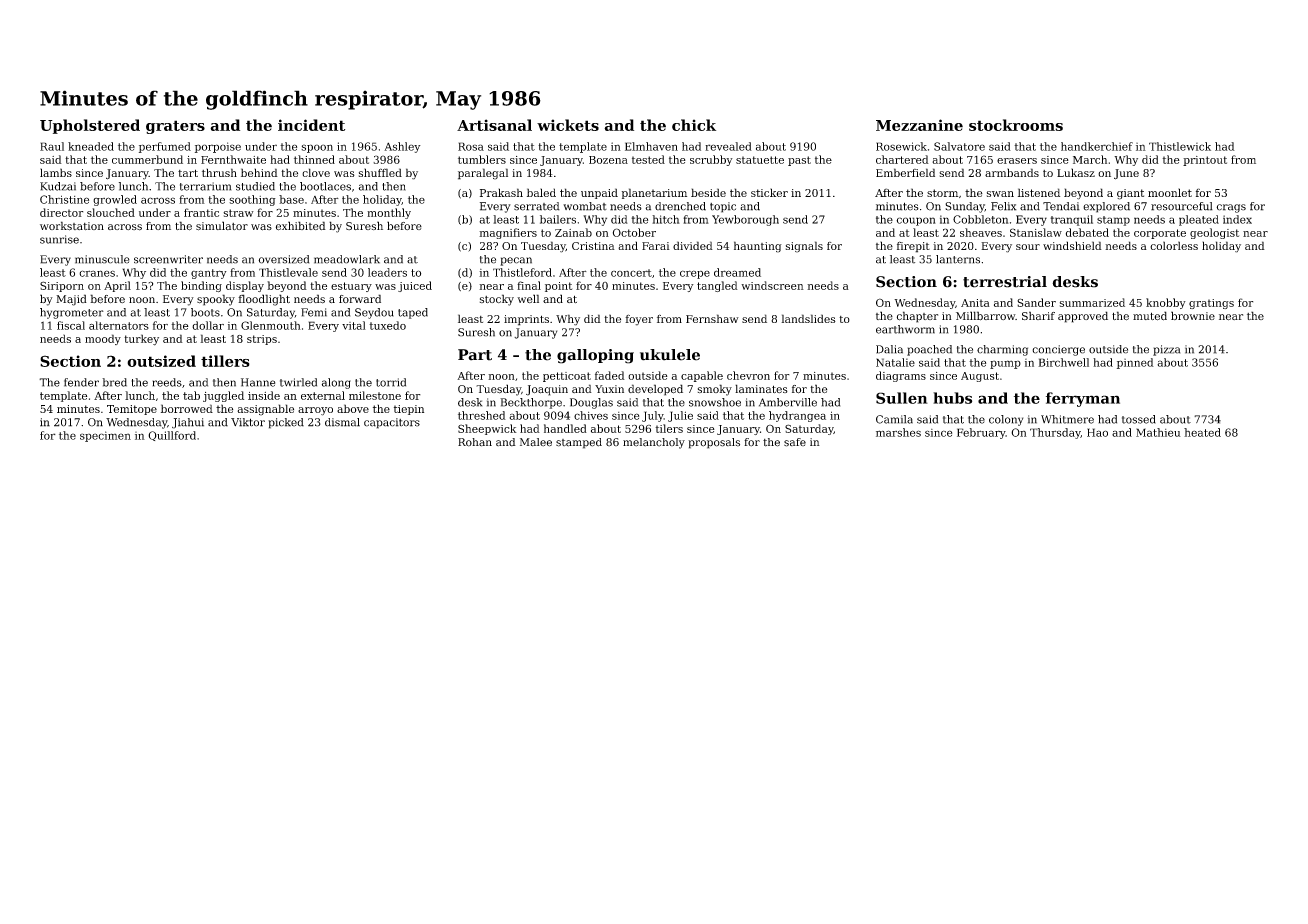 The width and height of the document is (1308, 924). What do you see at coordinates (1174, 245) in the document?
I see `colorless` at bounding box center [1174, 245].
